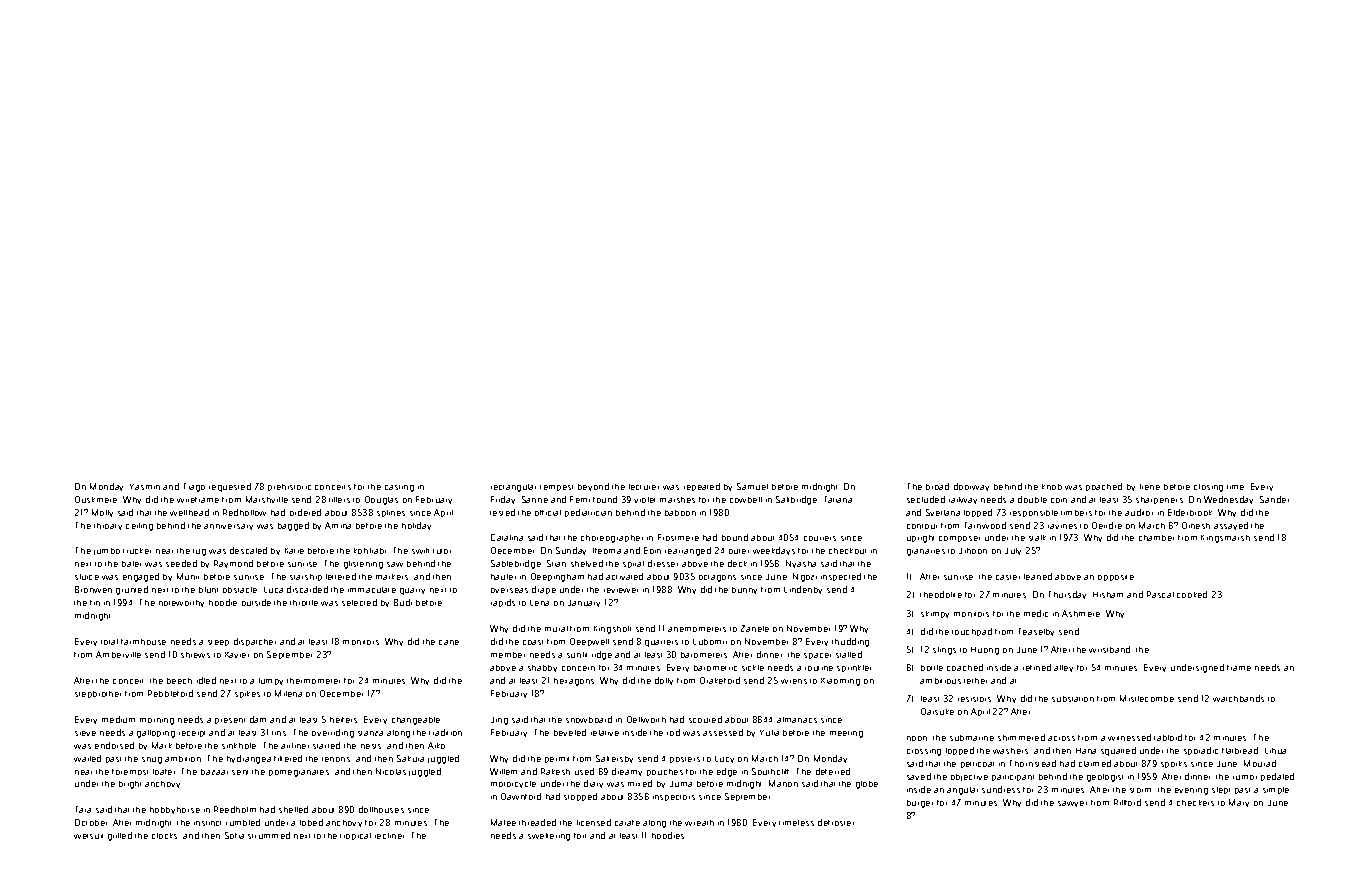 The height and width of the document is (887, 1372). What do you see at coordinates (556, 488) in the document?
I see `tempest` at bounding box center [556, 488].
